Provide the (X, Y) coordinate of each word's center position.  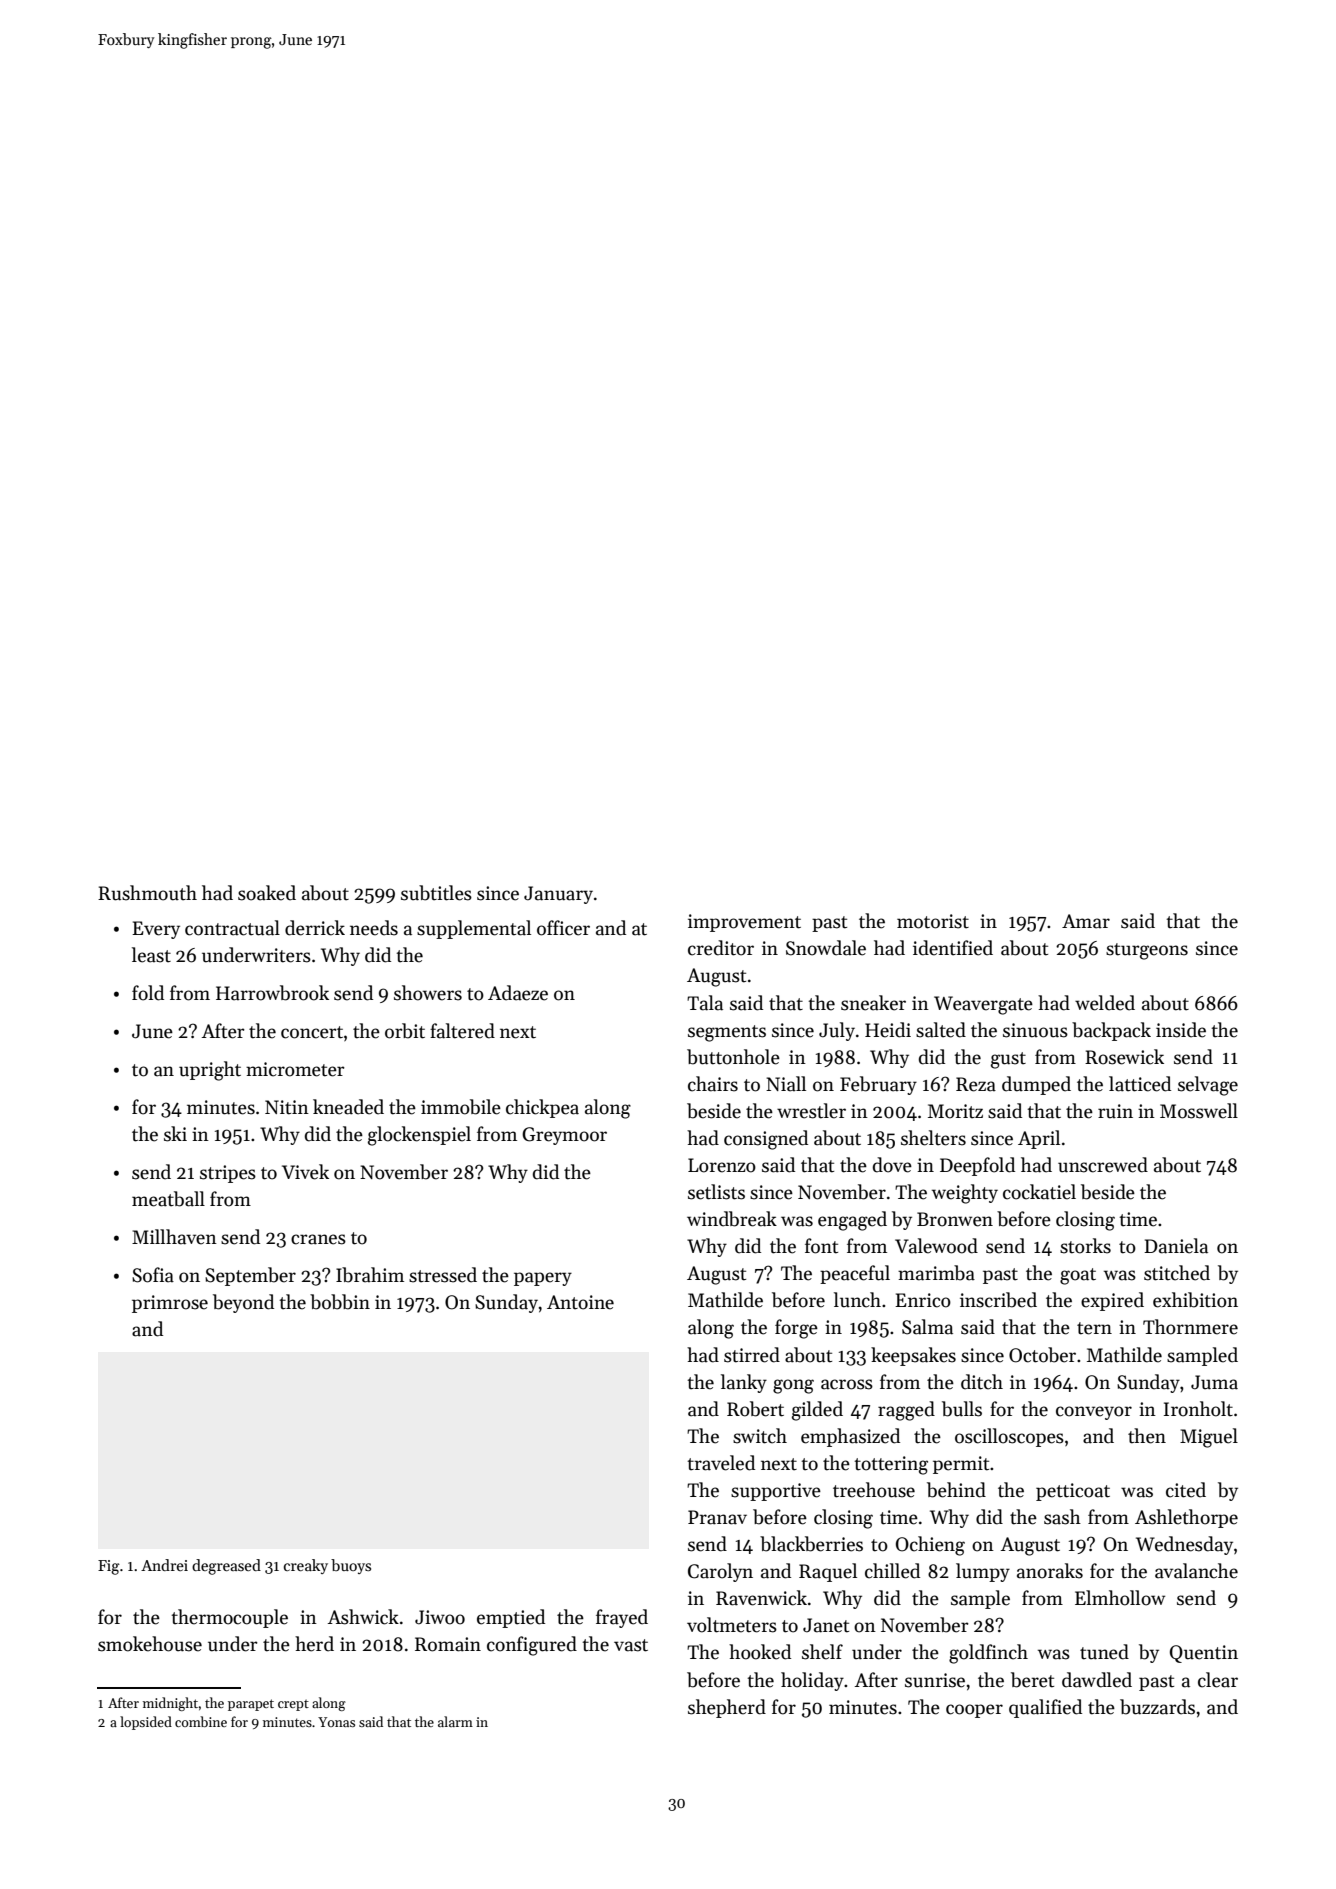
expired (1112, 1301)
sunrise (935, 1680)
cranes (318, 1239)
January (558, 895)
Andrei (164, 1565)
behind (956, 1490)
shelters (933, 1138)
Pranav (717, 1517)
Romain (448, 1644)
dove (892, 1165)
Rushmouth (147, 893)
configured (532, 1646)
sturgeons (1147, 951)
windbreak (732, 1219)
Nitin (287, 1107)
